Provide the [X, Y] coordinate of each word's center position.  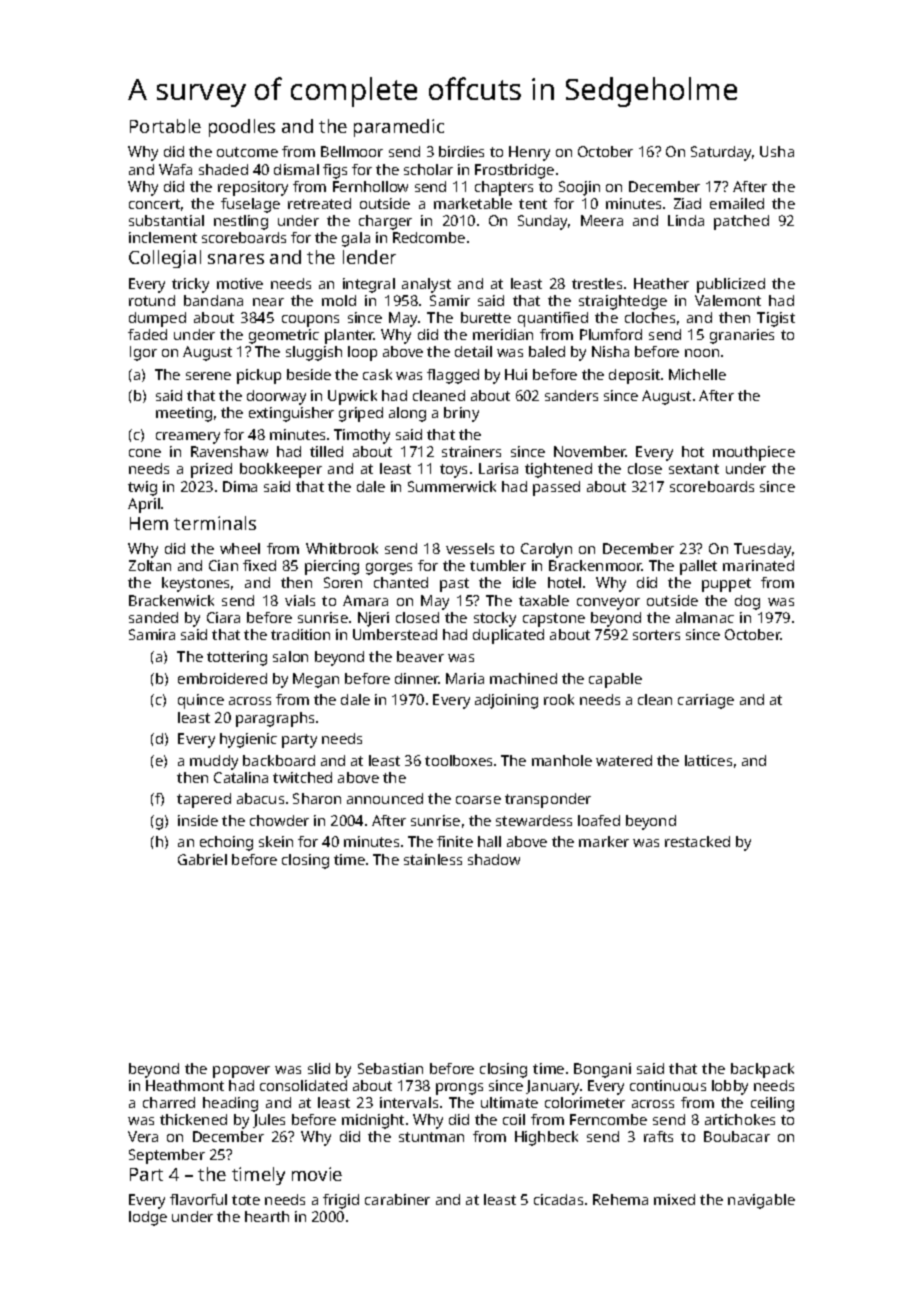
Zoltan [150, 565]
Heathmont [185, 1085]
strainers [471, 451]
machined [523, 678]
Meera [602, 220]
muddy [214, 762]
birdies [461, 151]
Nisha [610, 351]
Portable [165, 126]
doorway [276, 397]
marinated [758, 565]
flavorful [198, 1199]
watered [624, 760]
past [454, 585]
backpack [762, 1070]
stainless [433, 859]
